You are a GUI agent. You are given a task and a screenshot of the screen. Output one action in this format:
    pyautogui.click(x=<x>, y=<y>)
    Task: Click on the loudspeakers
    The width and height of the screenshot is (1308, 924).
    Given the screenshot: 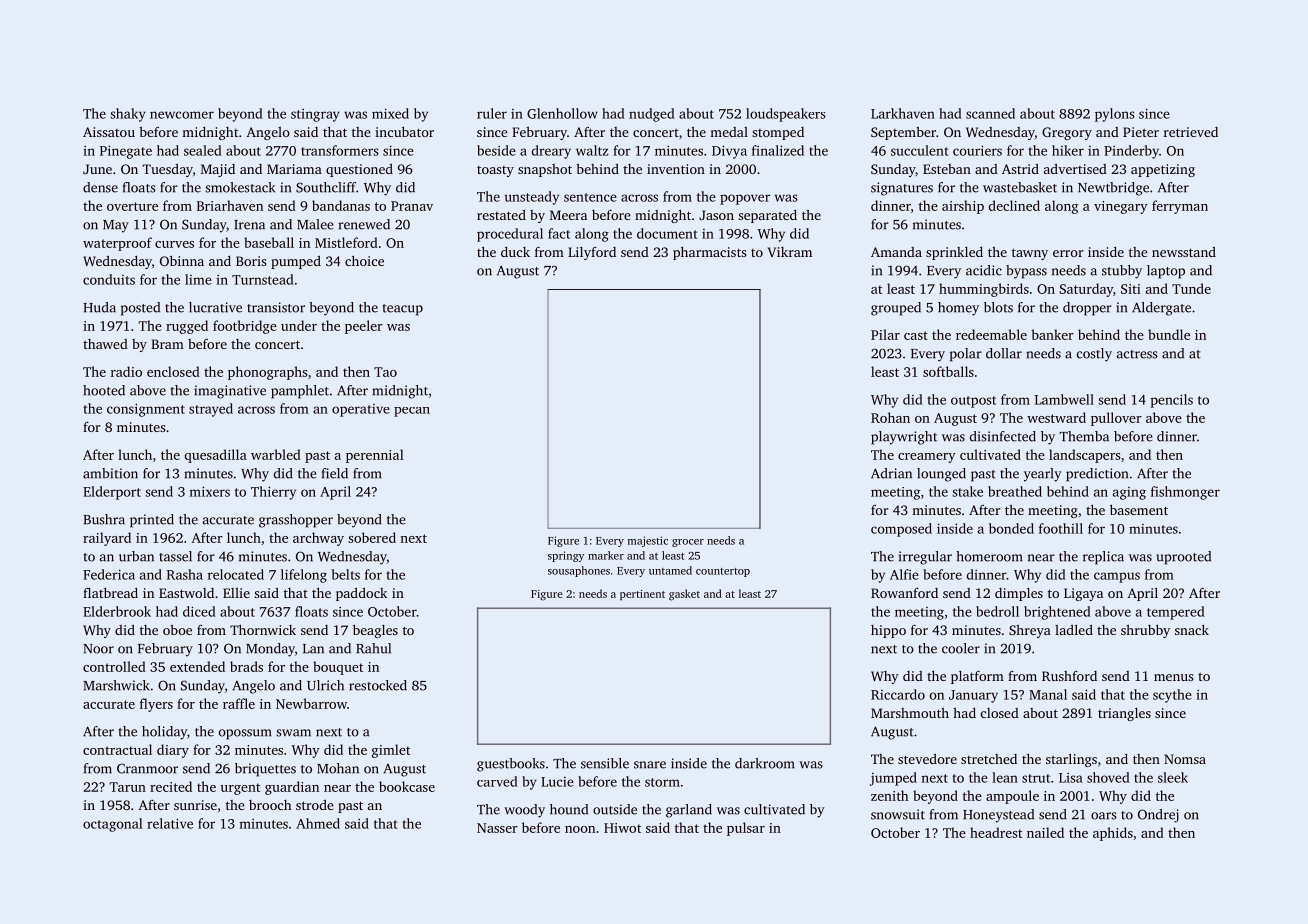 What is the action you would take?
    pyautogui.click(x=786, y=115)
